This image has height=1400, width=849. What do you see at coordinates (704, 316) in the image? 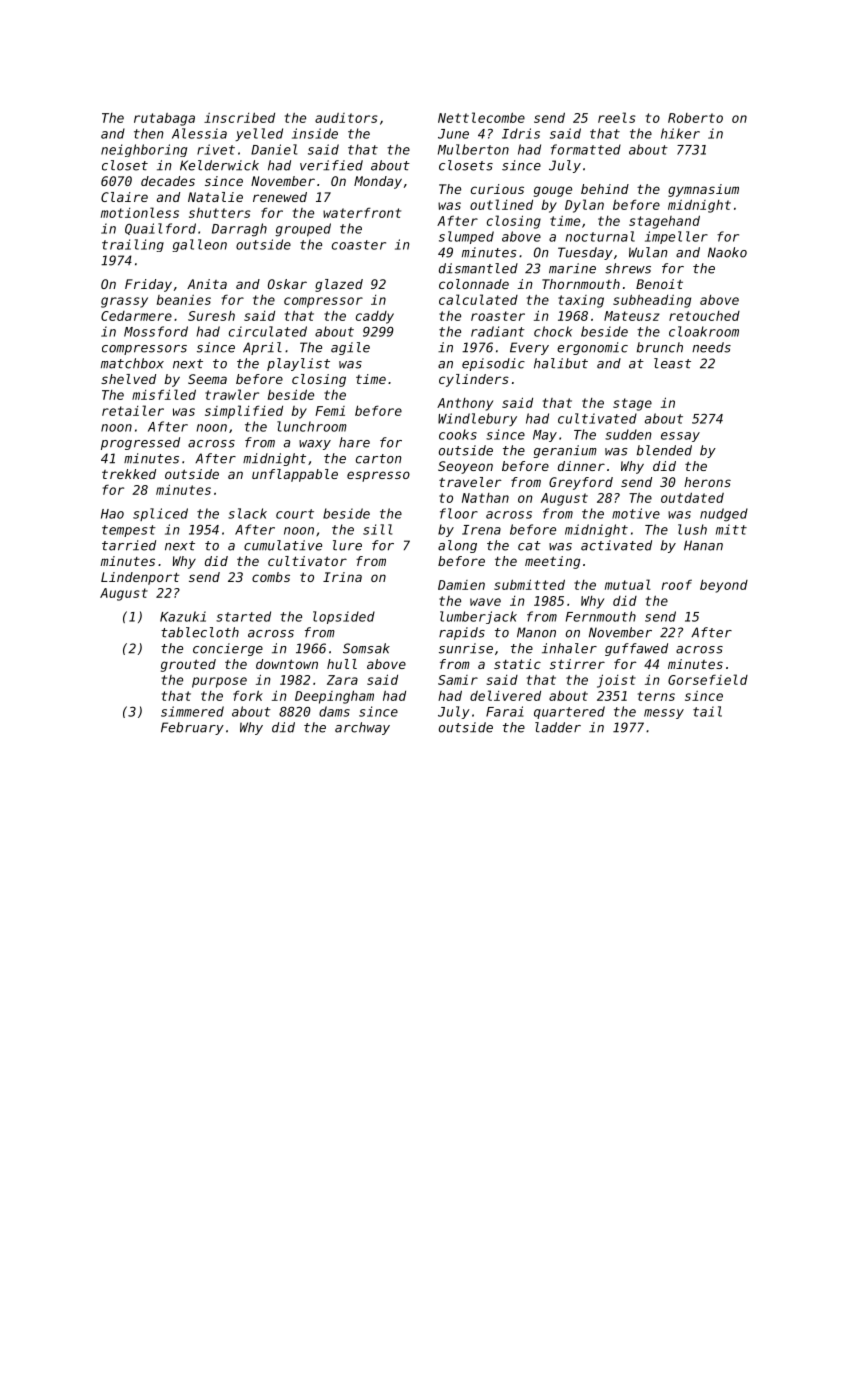
I see `retouched` at bounding box center [704, 316].
